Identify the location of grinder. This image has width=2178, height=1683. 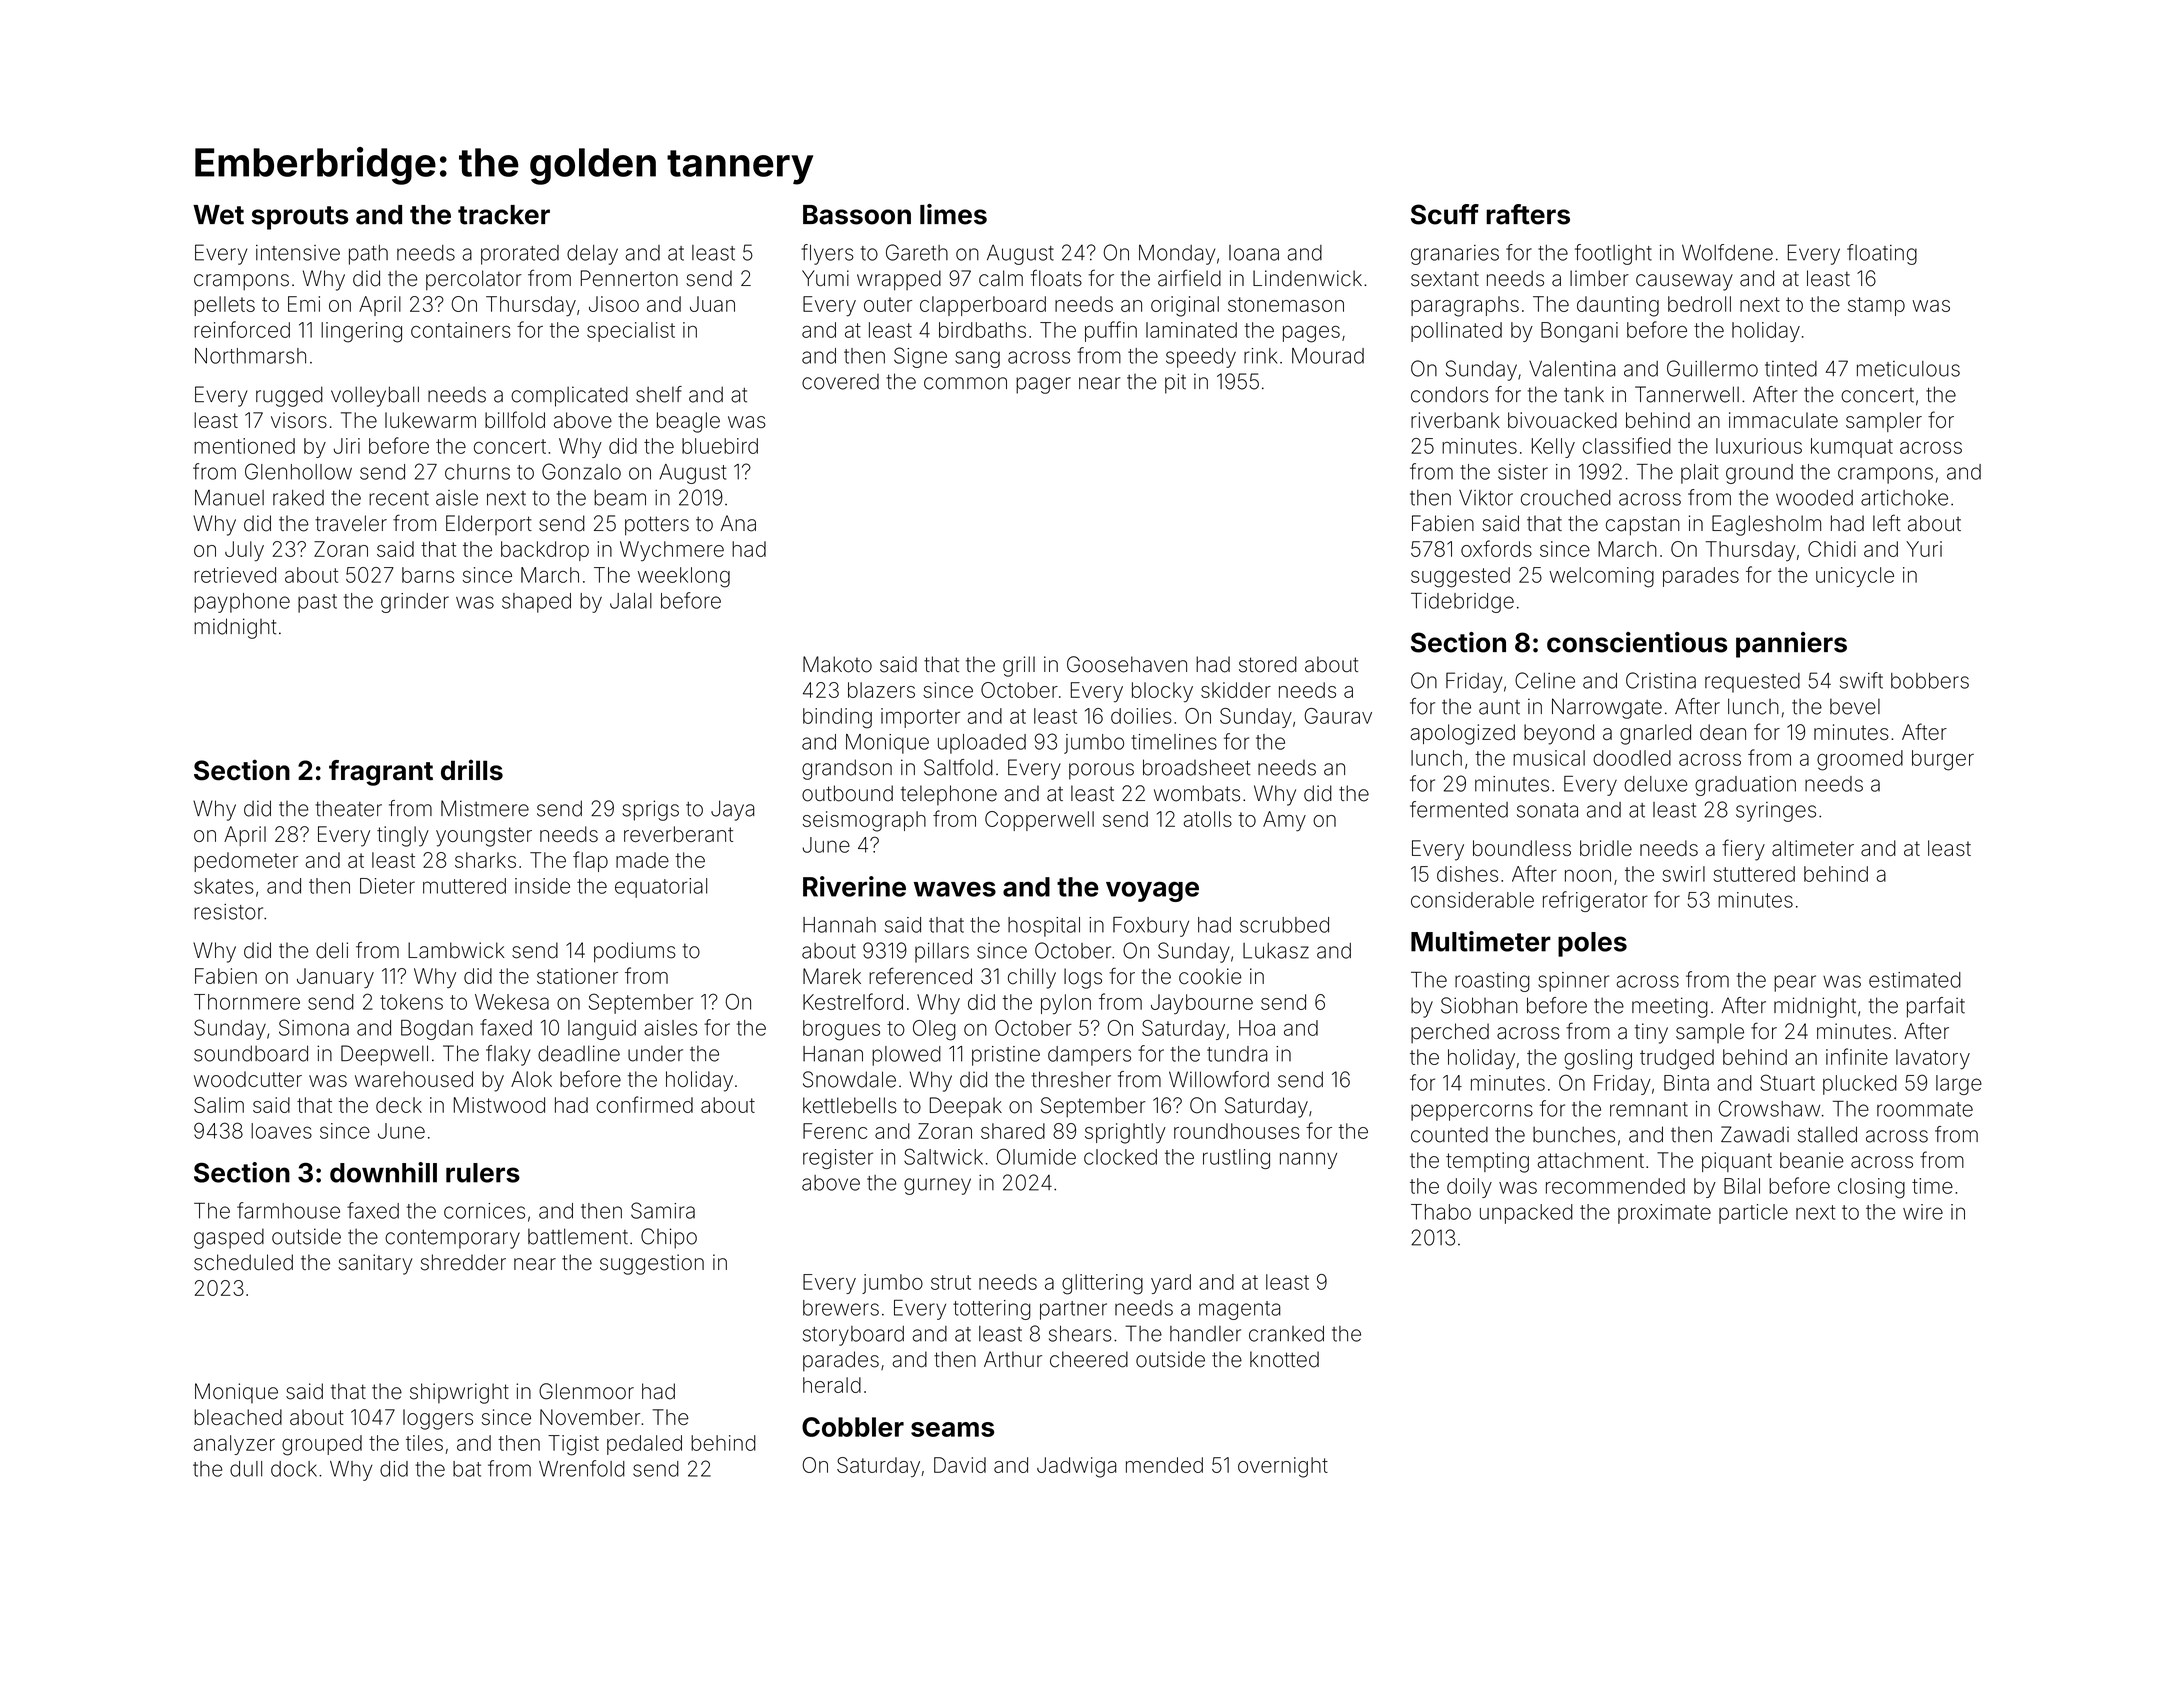
(415, 603).
